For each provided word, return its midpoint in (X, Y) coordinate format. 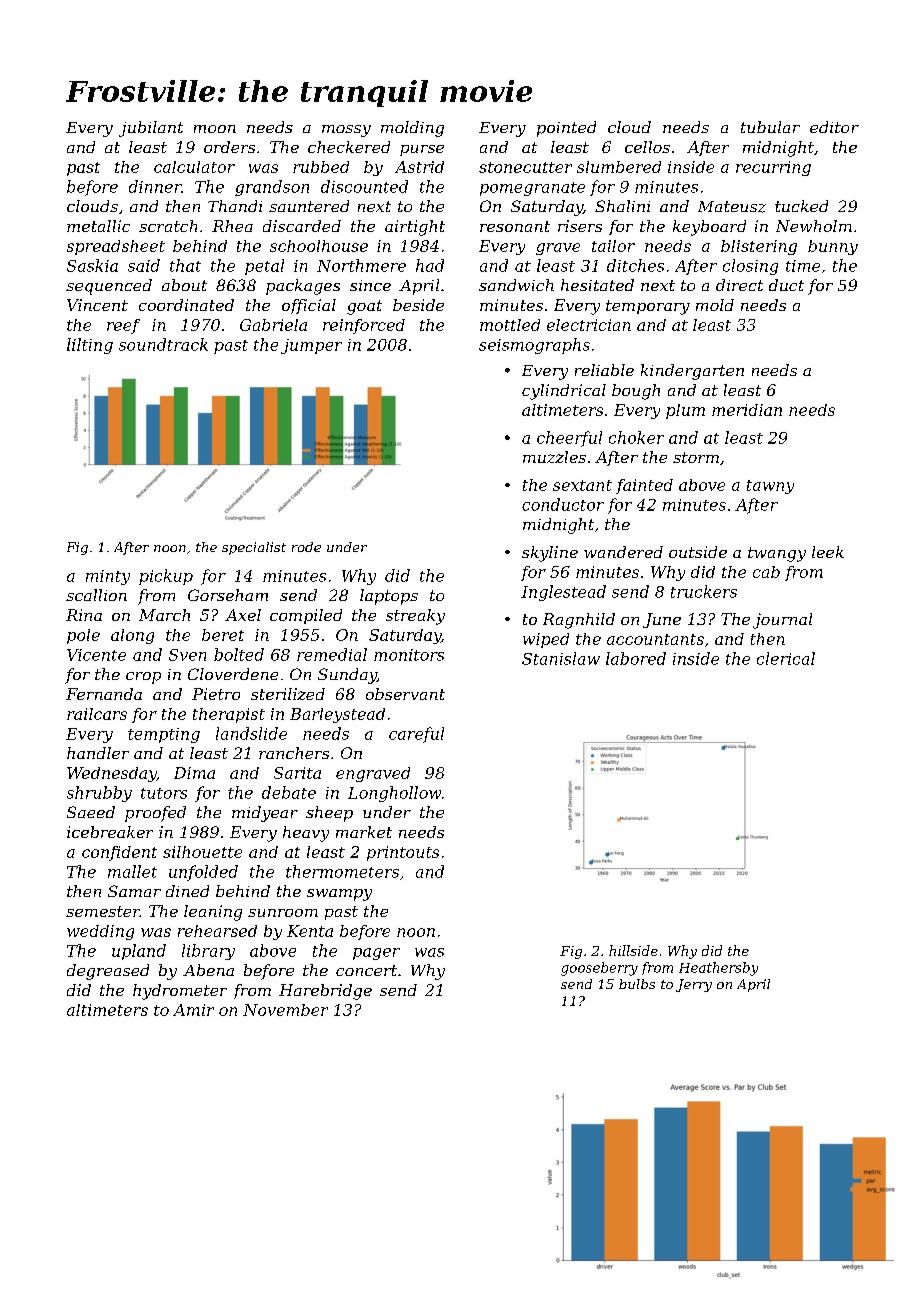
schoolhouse (319, 246)
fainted (644, 486)
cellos (647, 147)
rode (306, 547)
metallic (98, 226)
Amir (193, 1010)
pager (376, 954)
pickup (166, 577)
